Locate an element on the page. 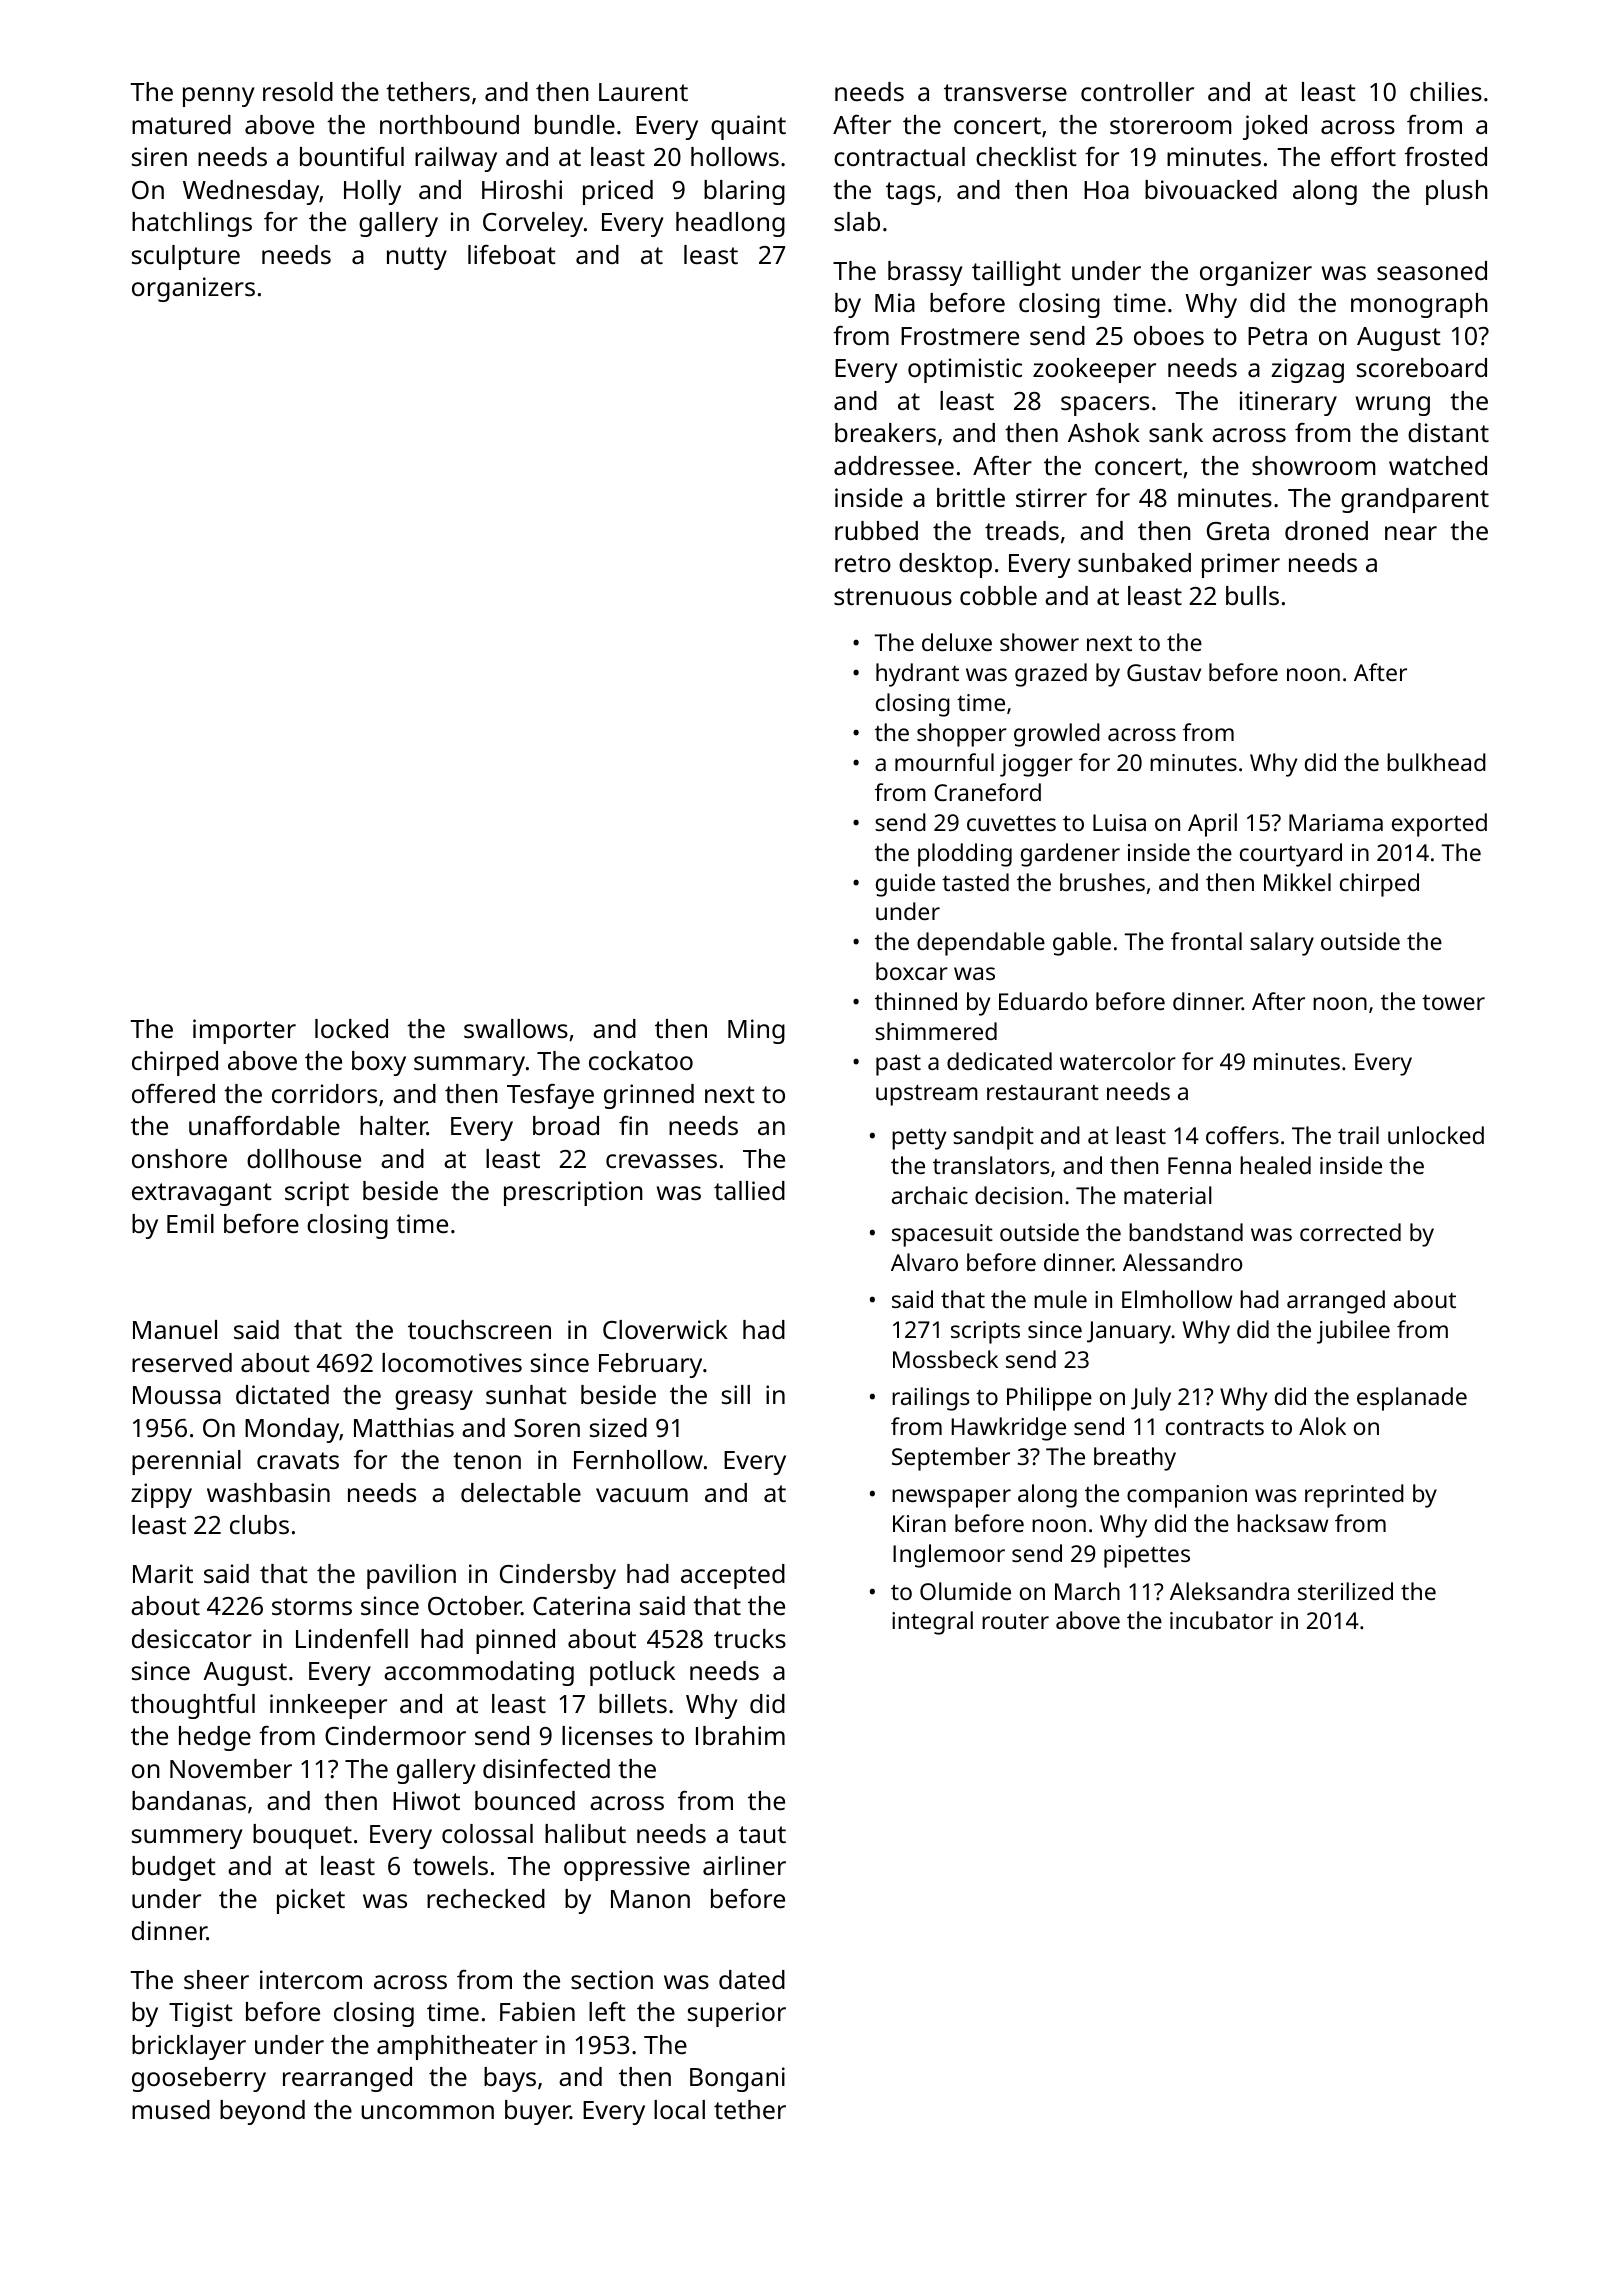 Image resolution: width=1620 pixels, height=2292 pixels. siren is located at coordinates (159, 156).
